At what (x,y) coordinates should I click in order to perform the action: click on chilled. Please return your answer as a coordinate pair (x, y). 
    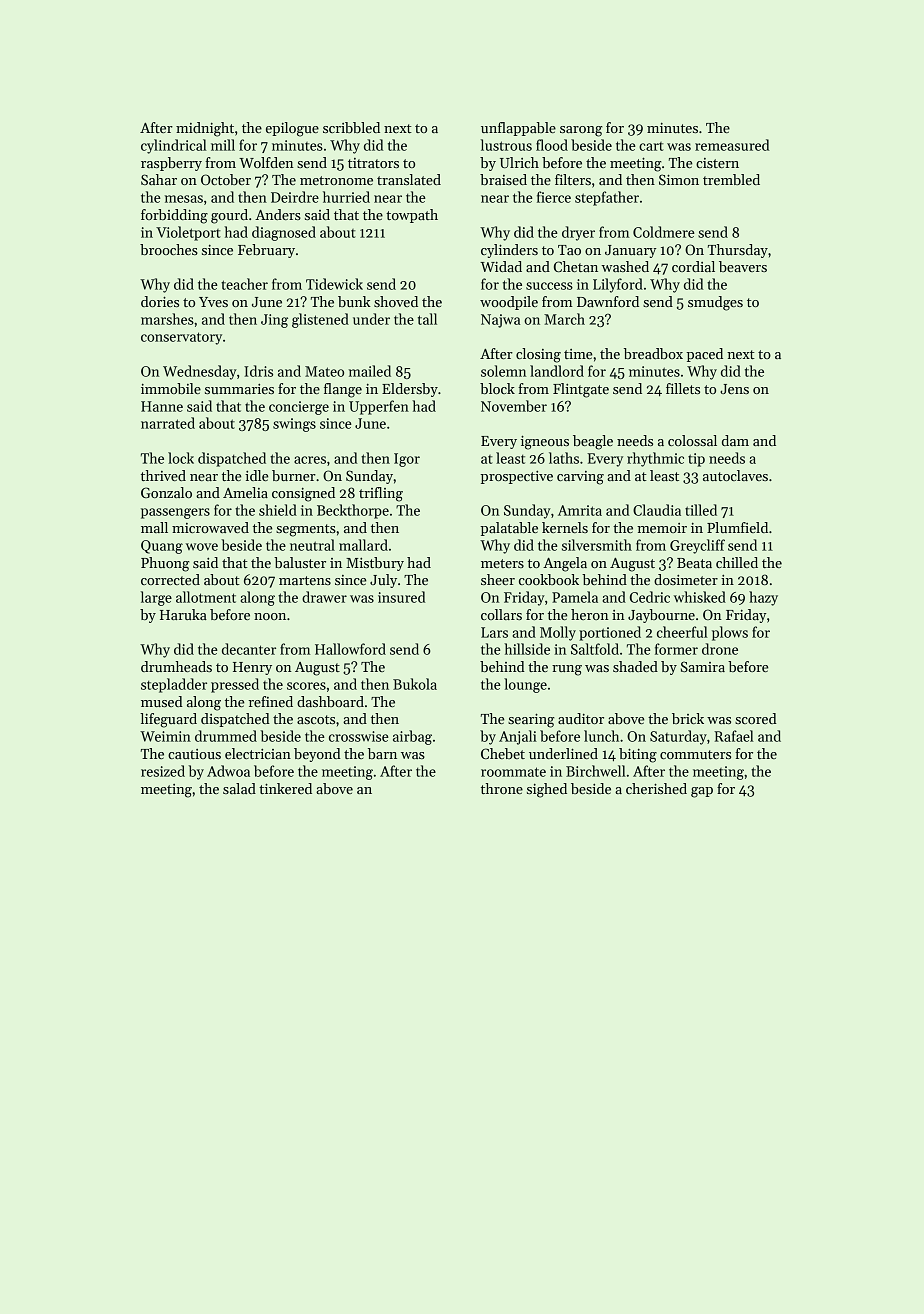
    Looking at the image, I should click on (737, 562).
